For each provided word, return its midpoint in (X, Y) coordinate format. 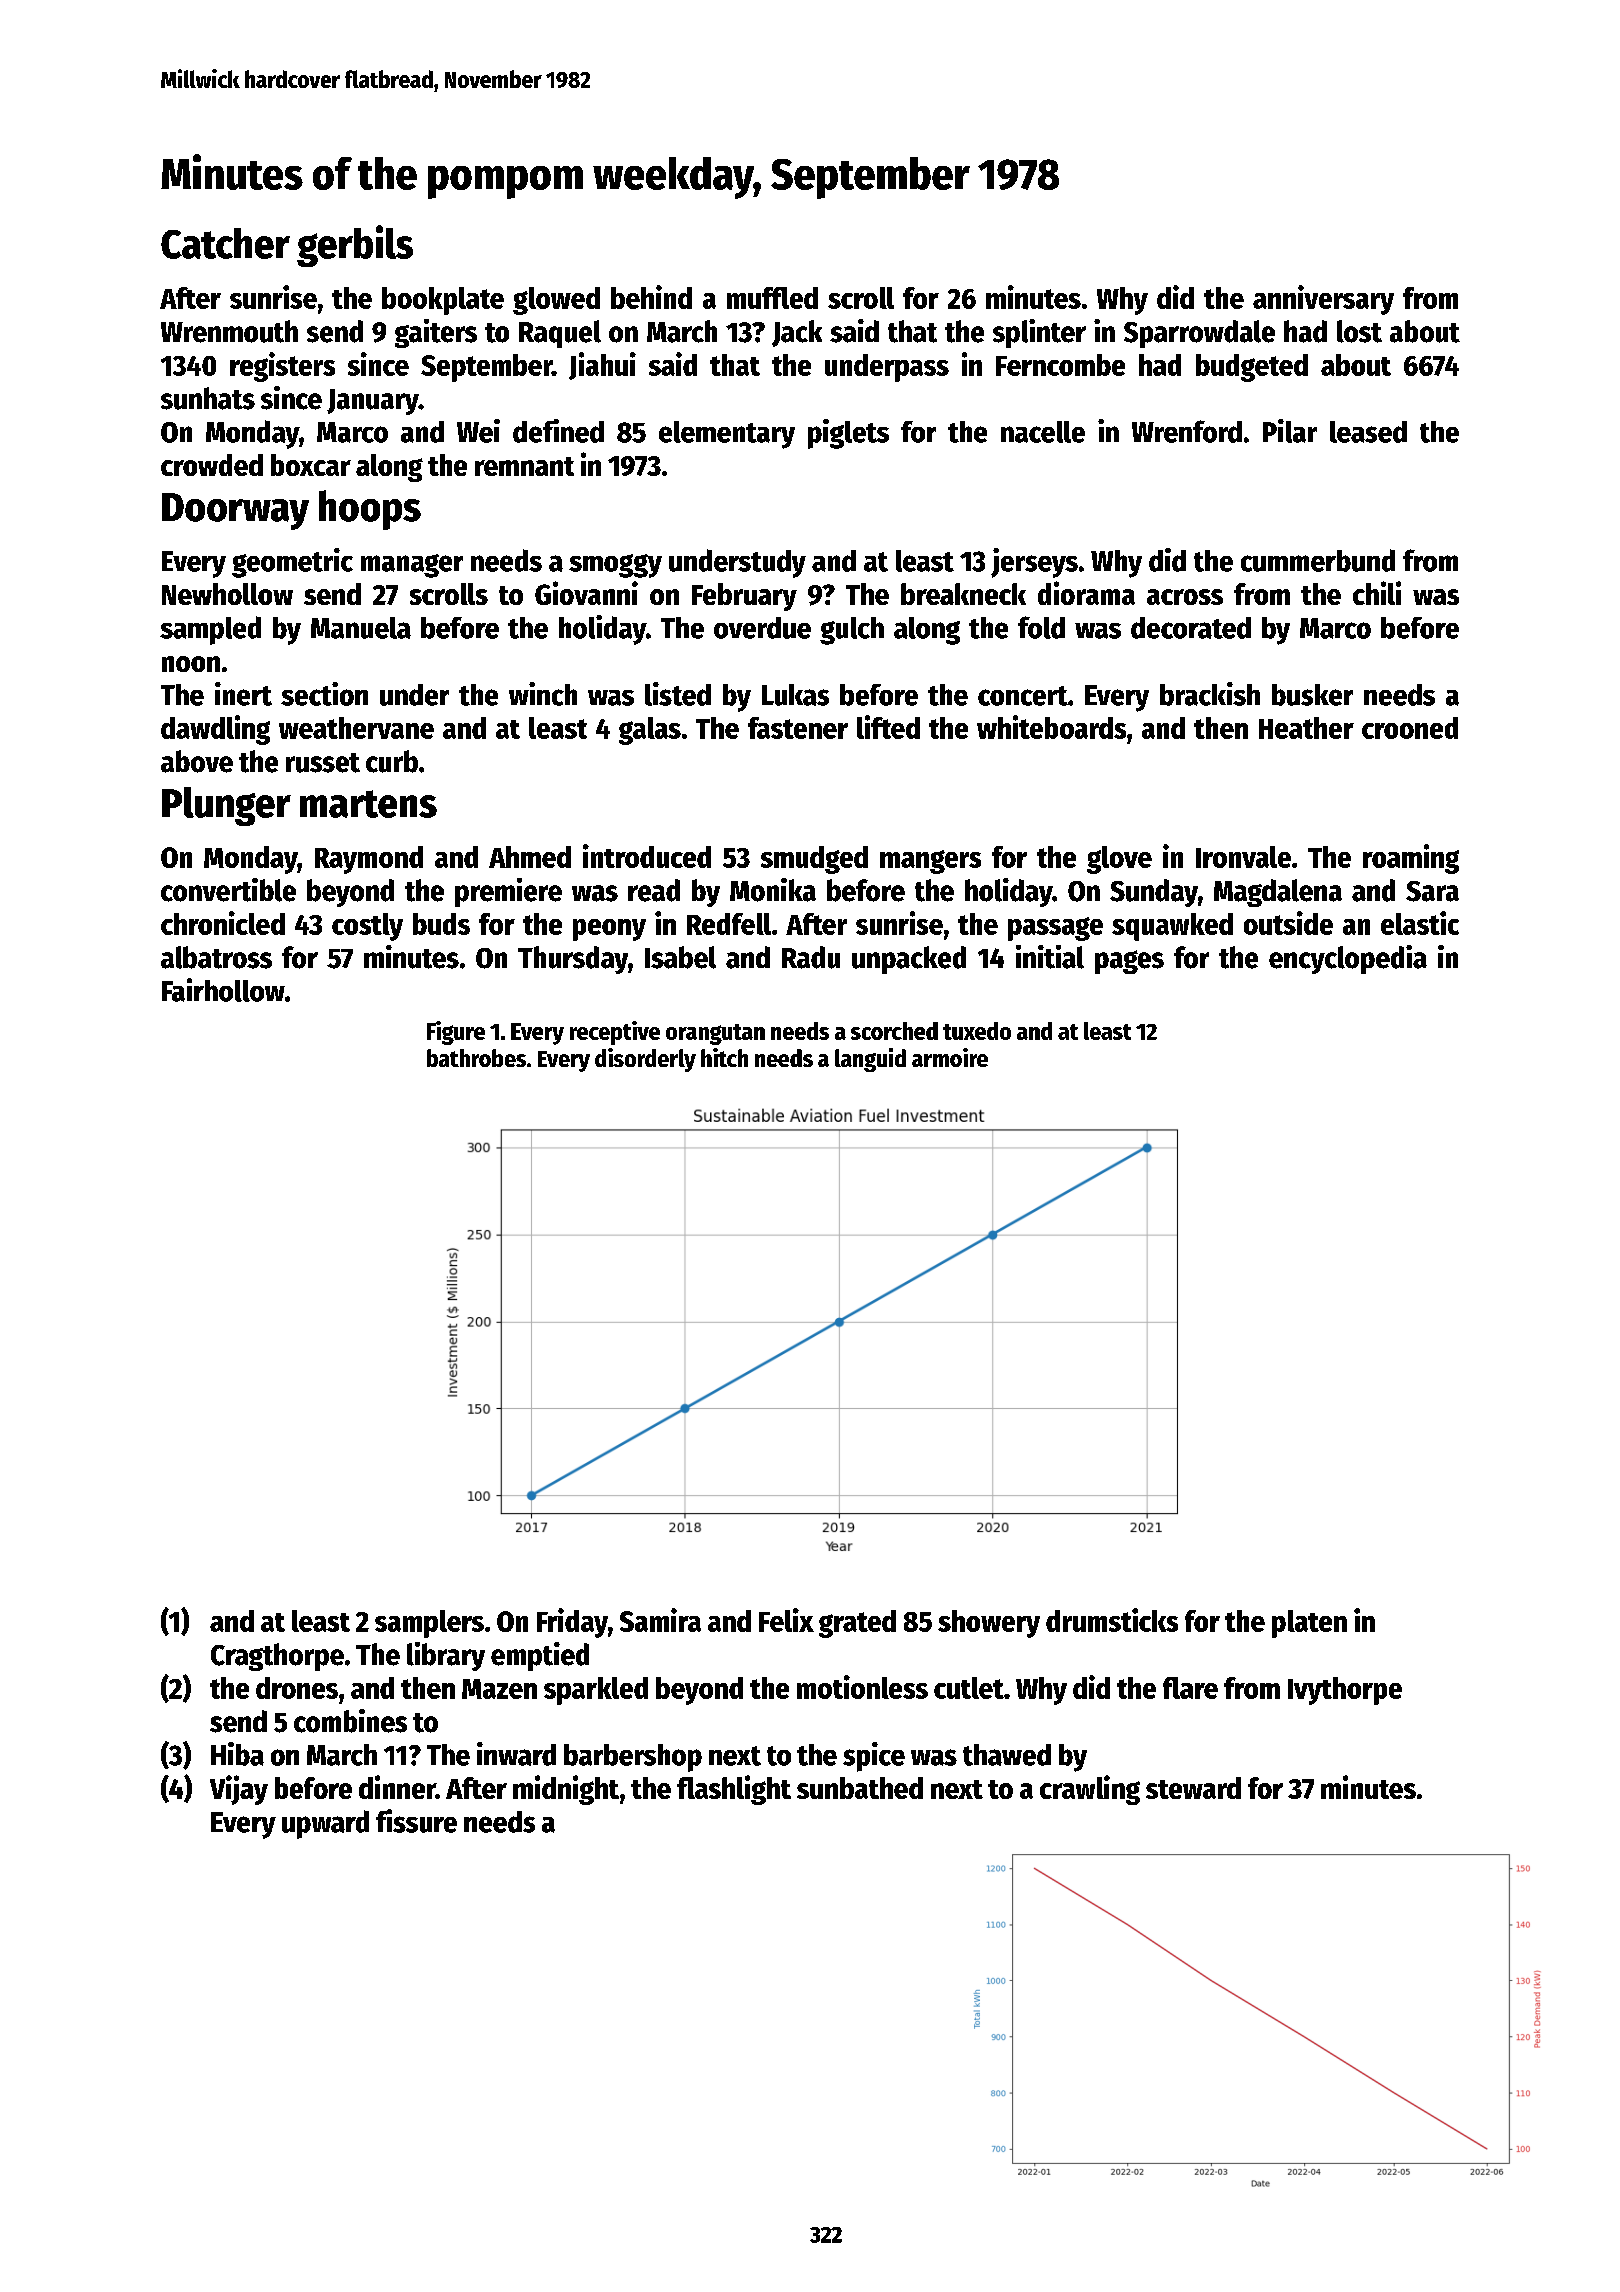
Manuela (361, 628)
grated (857, 1624)
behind (651, 297)
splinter (1039, 333)
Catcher (225, 243)
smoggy (615, 566)
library (446, 1656)
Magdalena (1278, 893)
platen (1309, 1624)
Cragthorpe (277, 1657)
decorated (1191, 628)
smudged (814, 860)
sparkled (596, 1691)
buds (441, 924)
